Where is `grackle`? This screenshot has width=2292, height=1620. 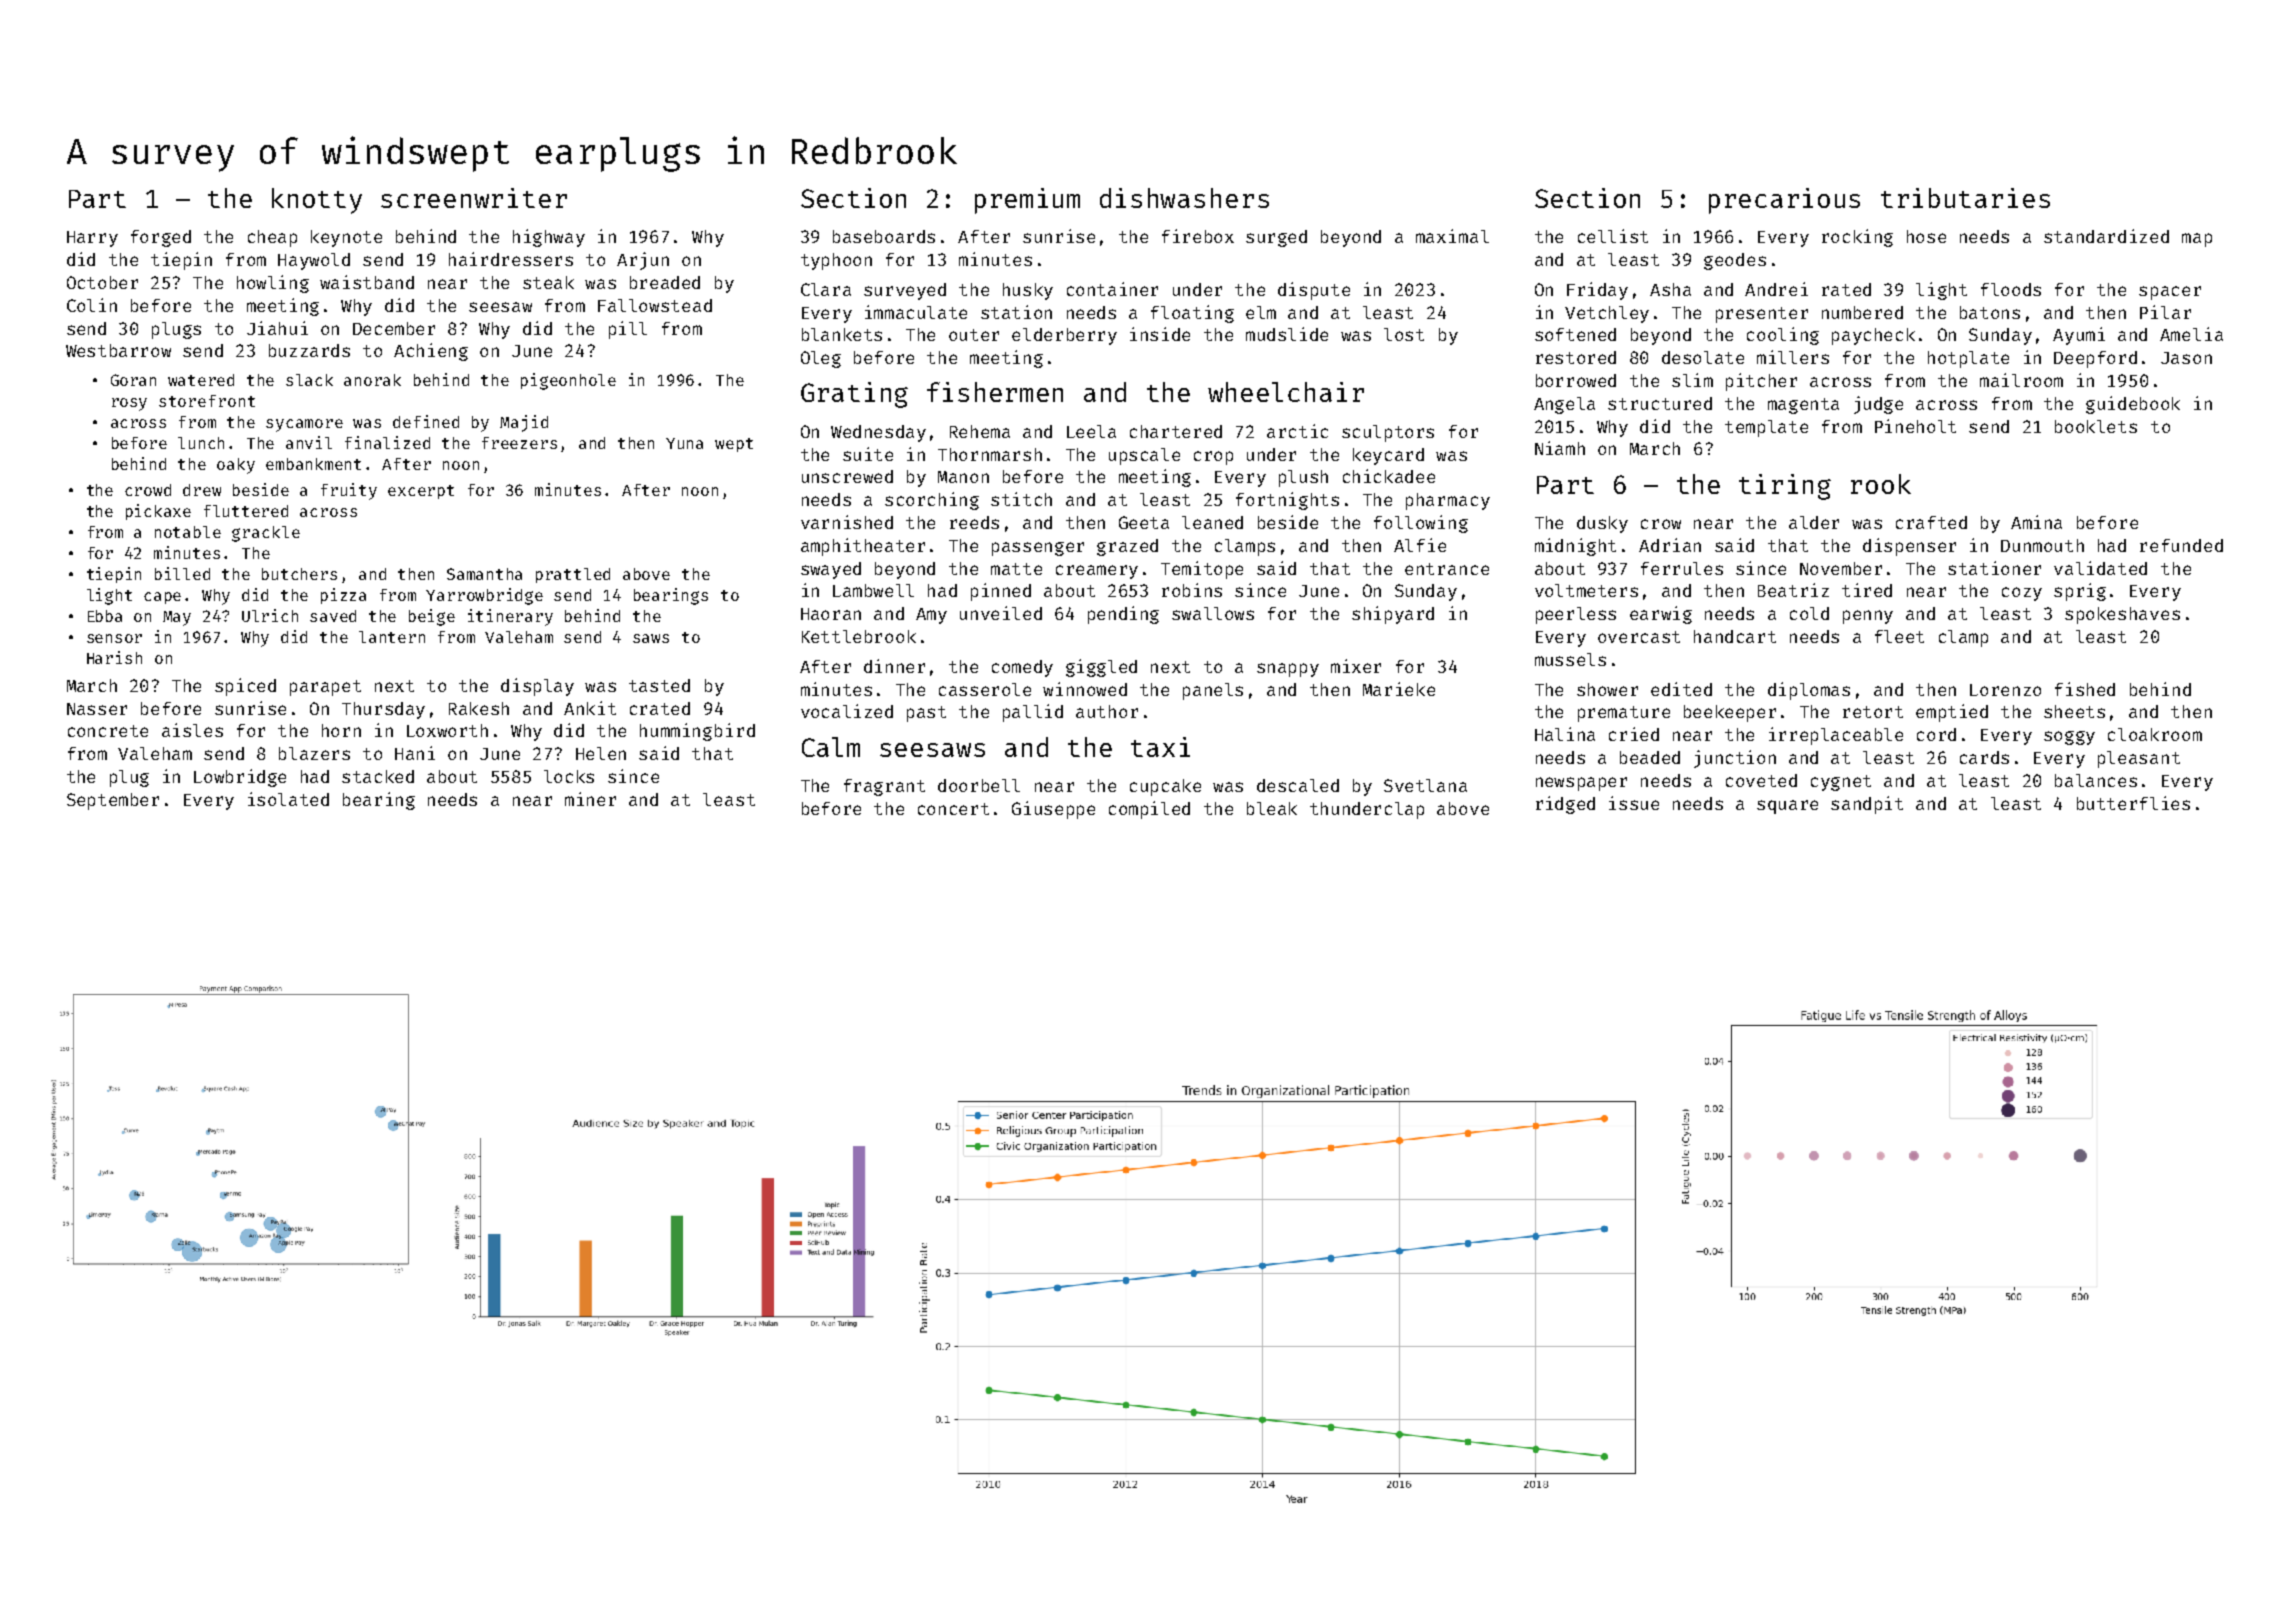
grackle is located at coordinates (266, 534).
